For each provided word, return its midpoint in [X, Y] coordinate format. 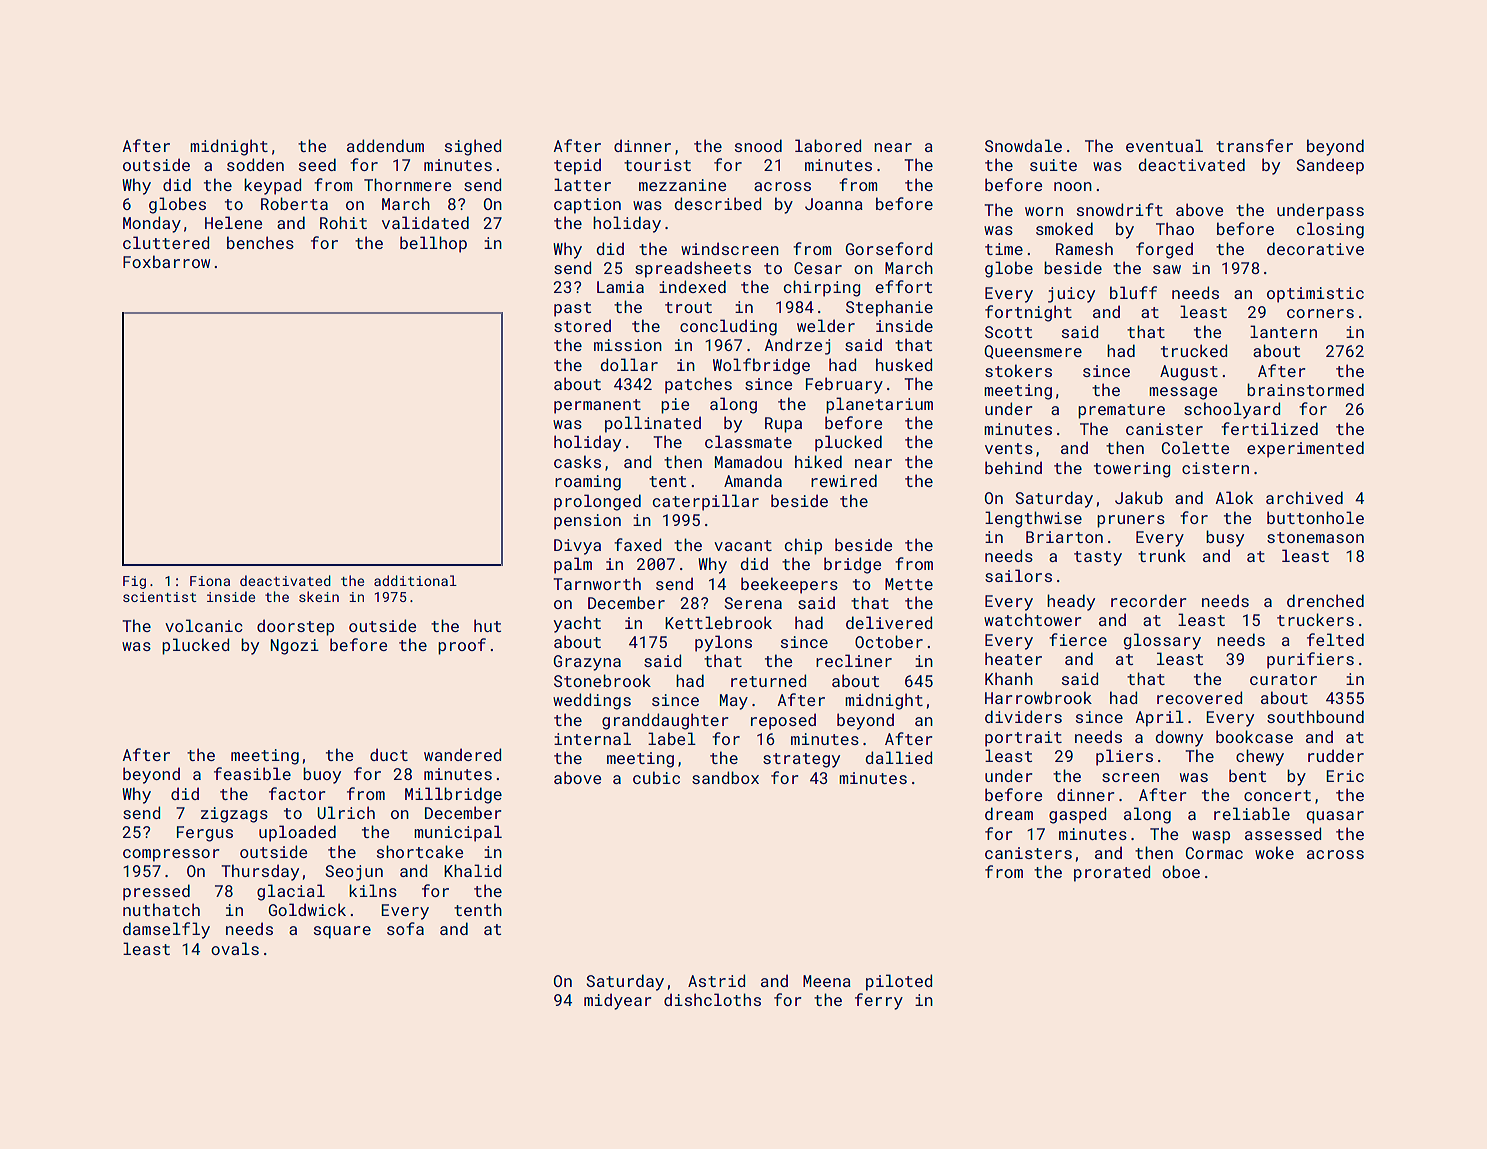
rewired [844, 480]
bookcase [1254, 736]
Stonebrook [602, 680]
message [1184, 393]
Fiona [210, 581]
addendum [385, 145]
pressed [156, 892]
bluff [1133, 292]
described [718, 203]
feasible [252, 773]
